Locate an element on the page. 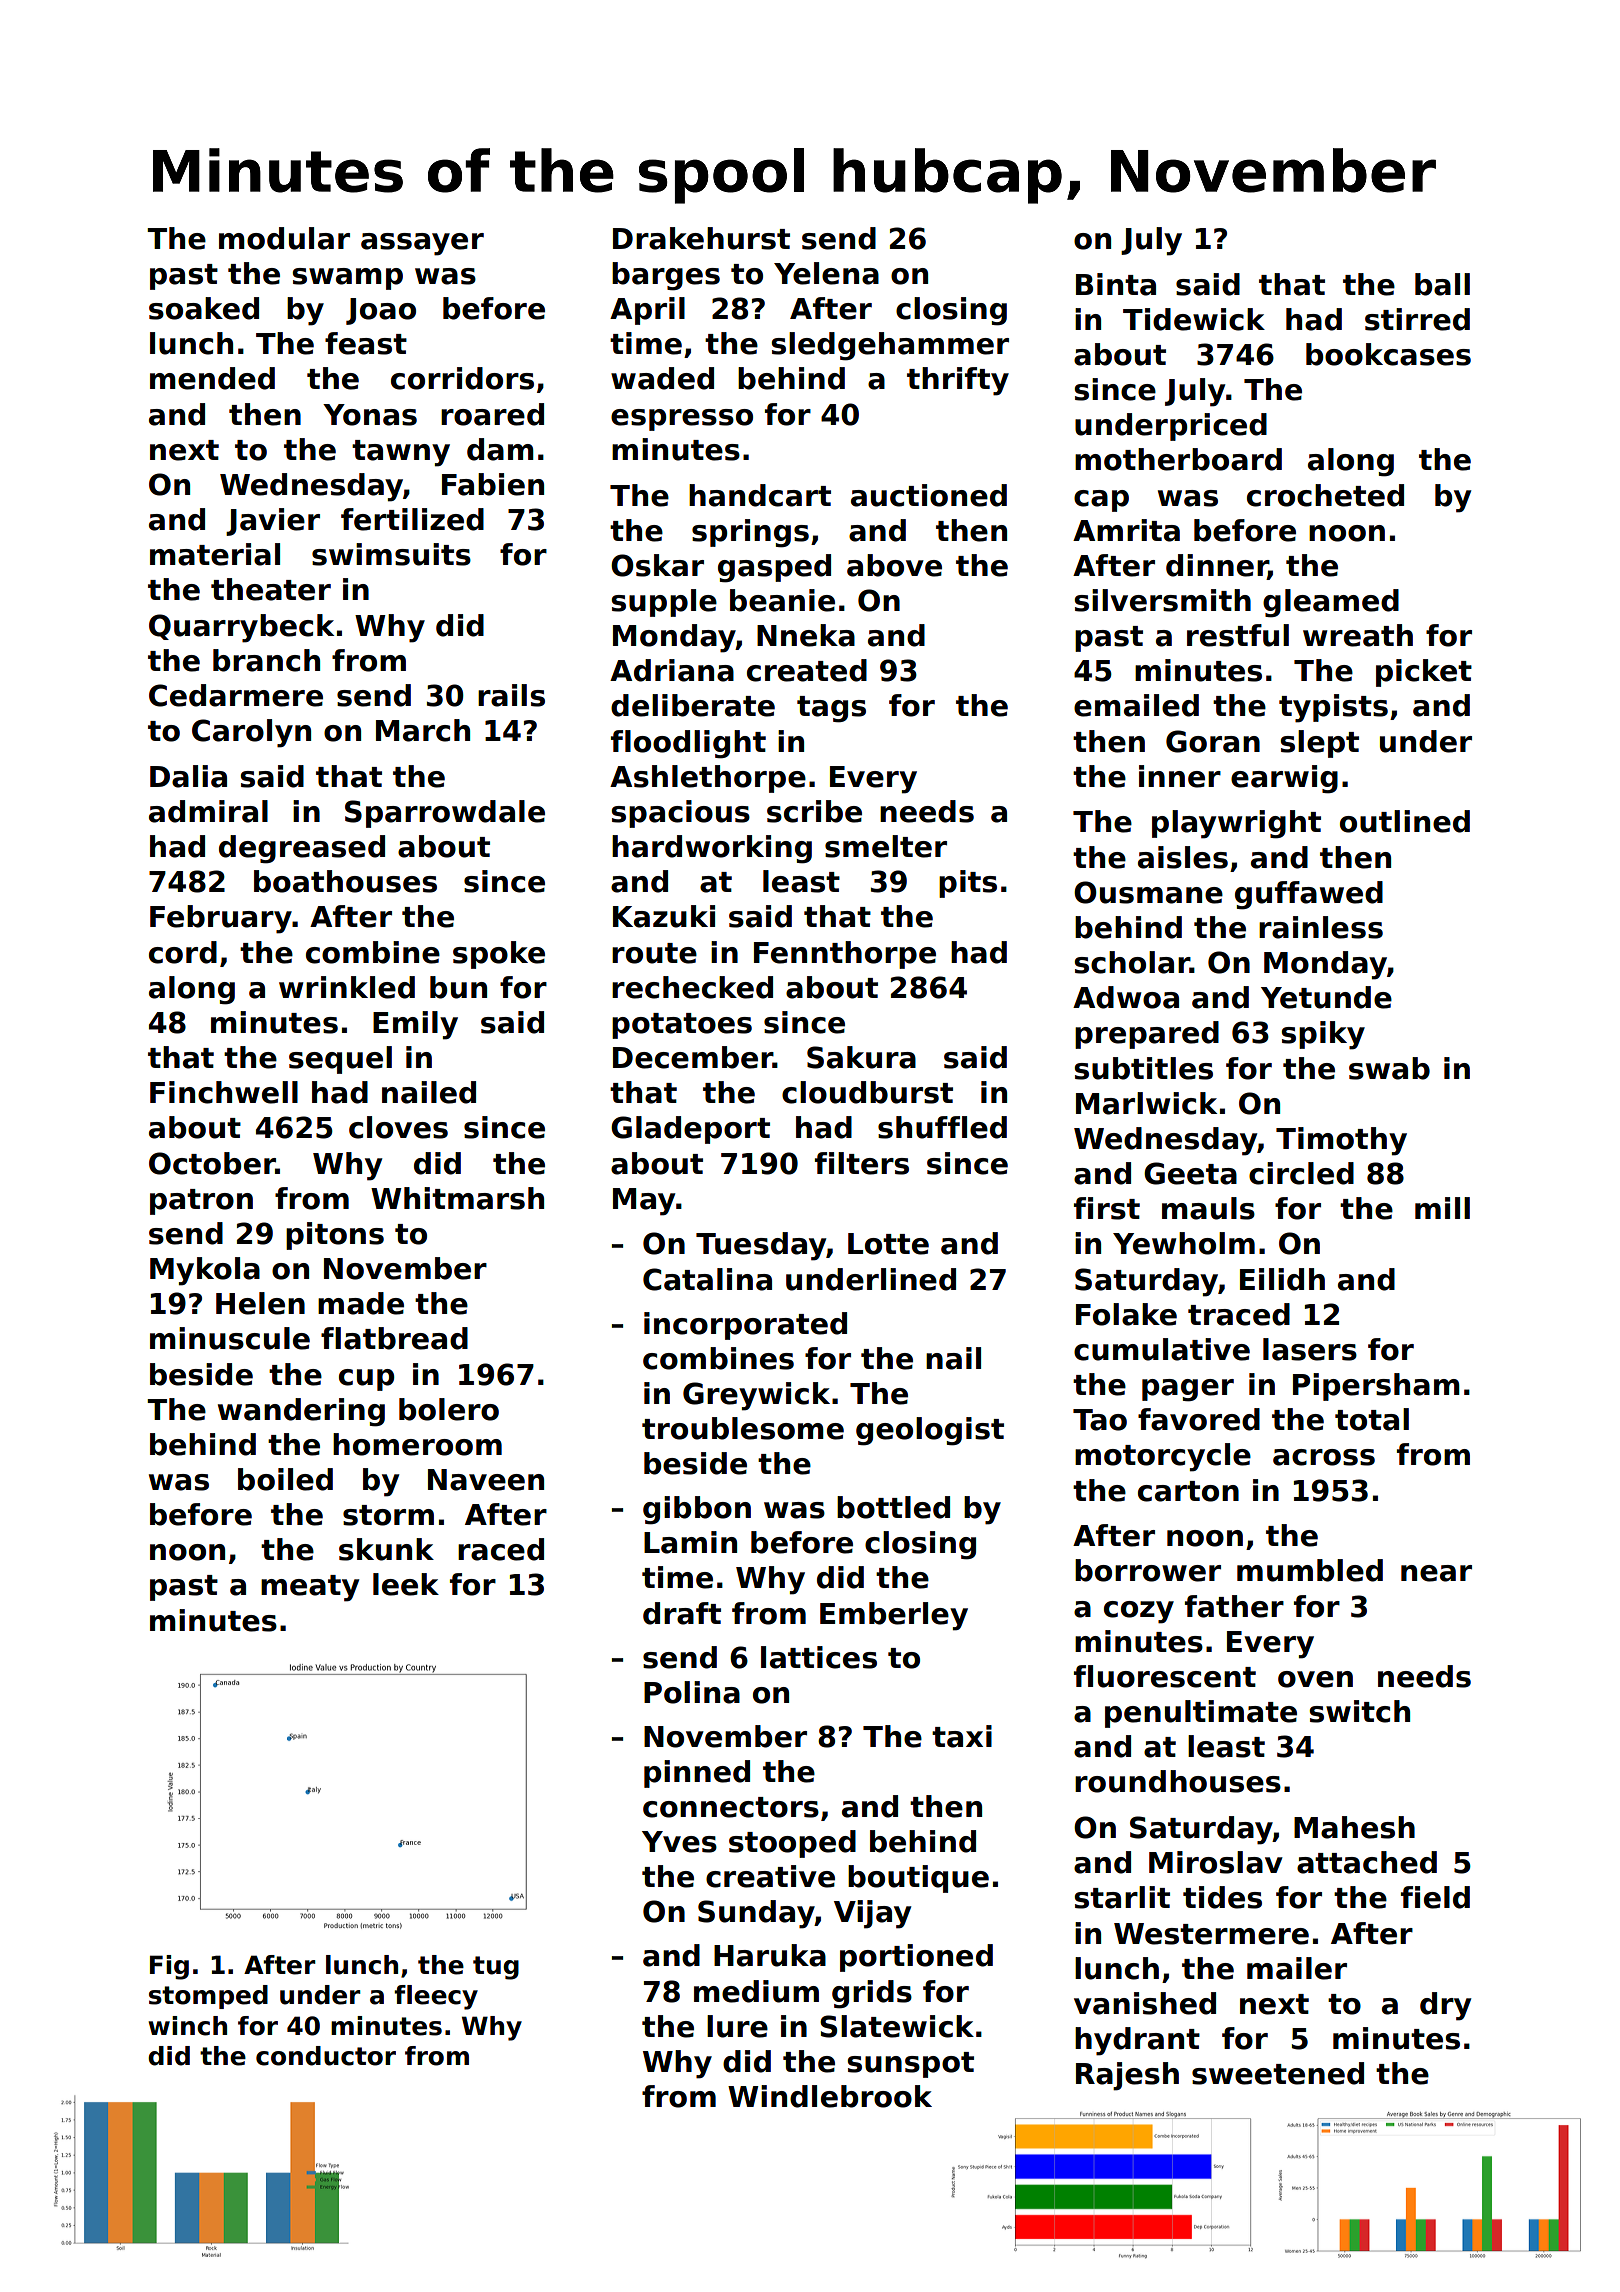 The width and height of the document is (1620, 2292). beanie is located at coordinates (782, 600).
